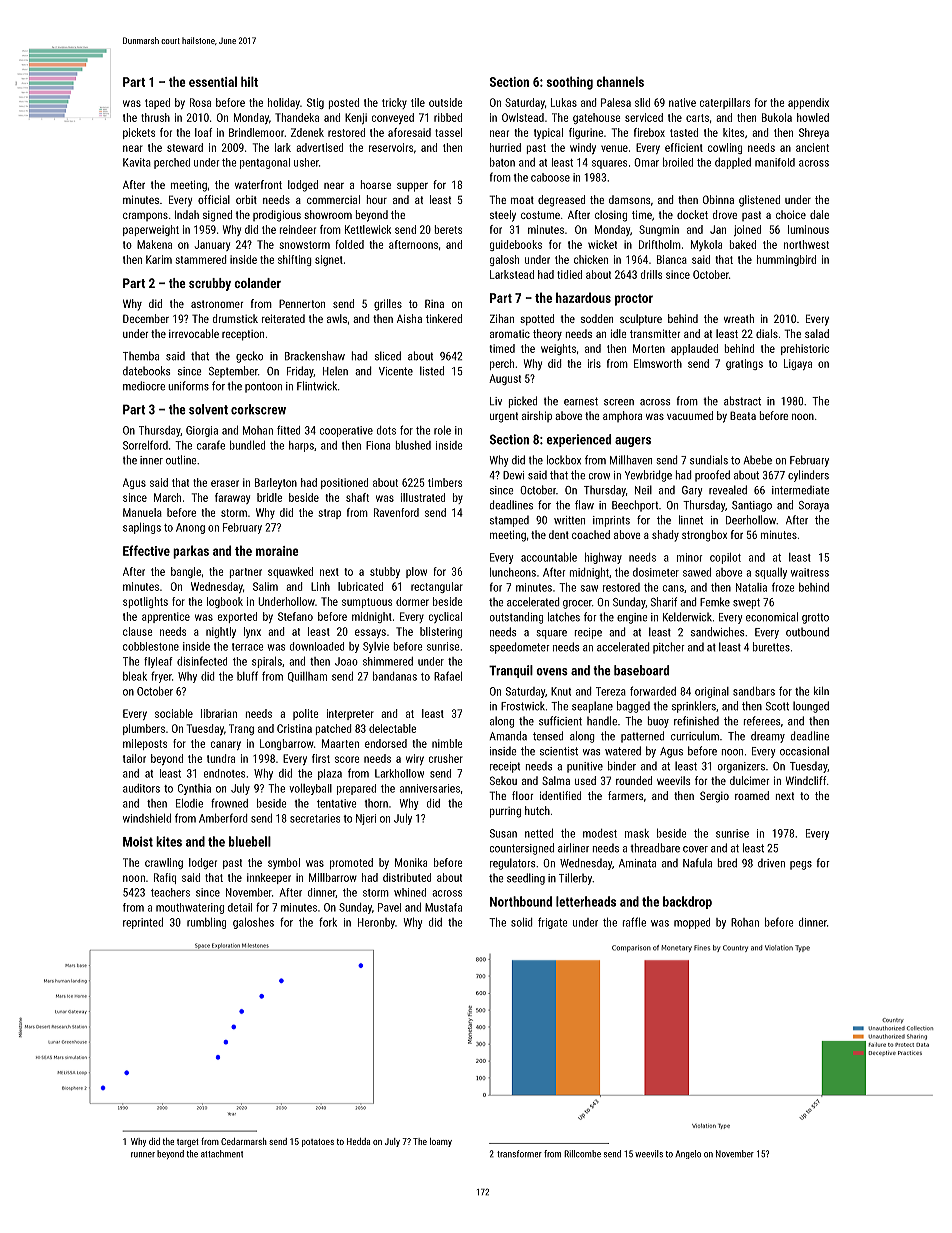 The height and width of the screenshot is (1233, 952). Describe the element at coordinates (206, 923) in the screenshot. I see `rumbling` at that location.
